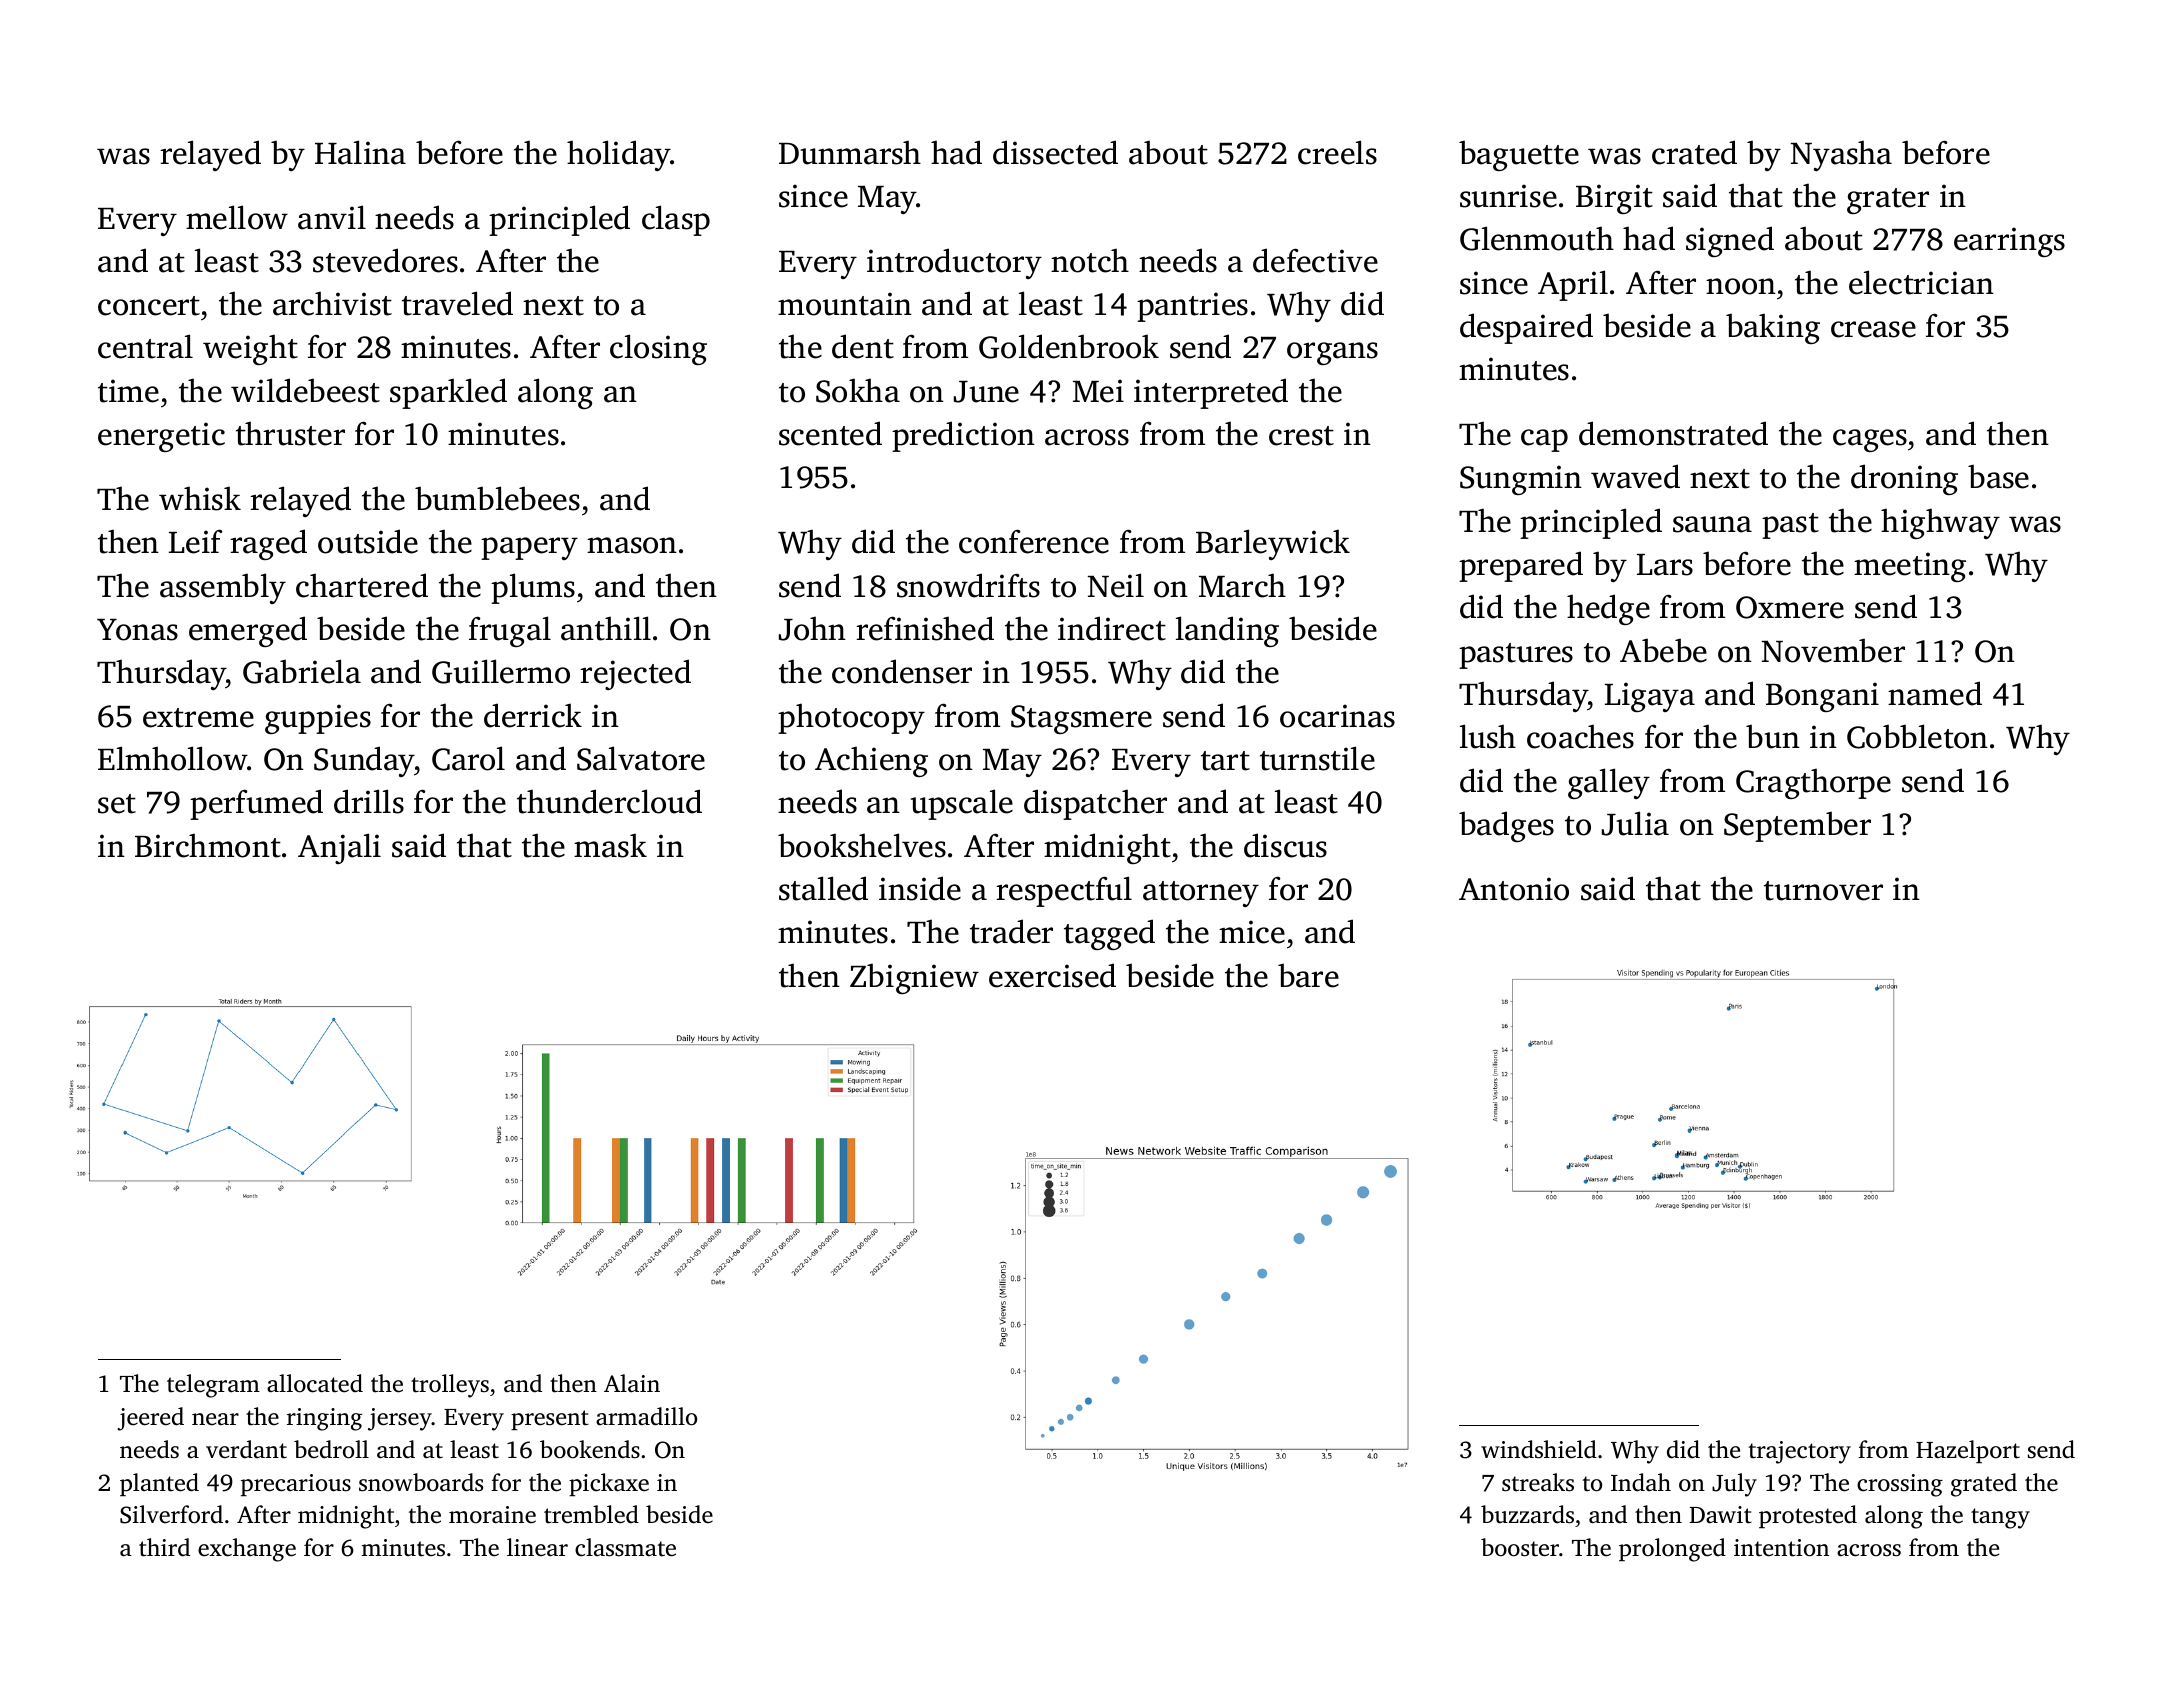 This image has height=1683, width=2178. I want to click on armadillo, so click(646, 1416).
